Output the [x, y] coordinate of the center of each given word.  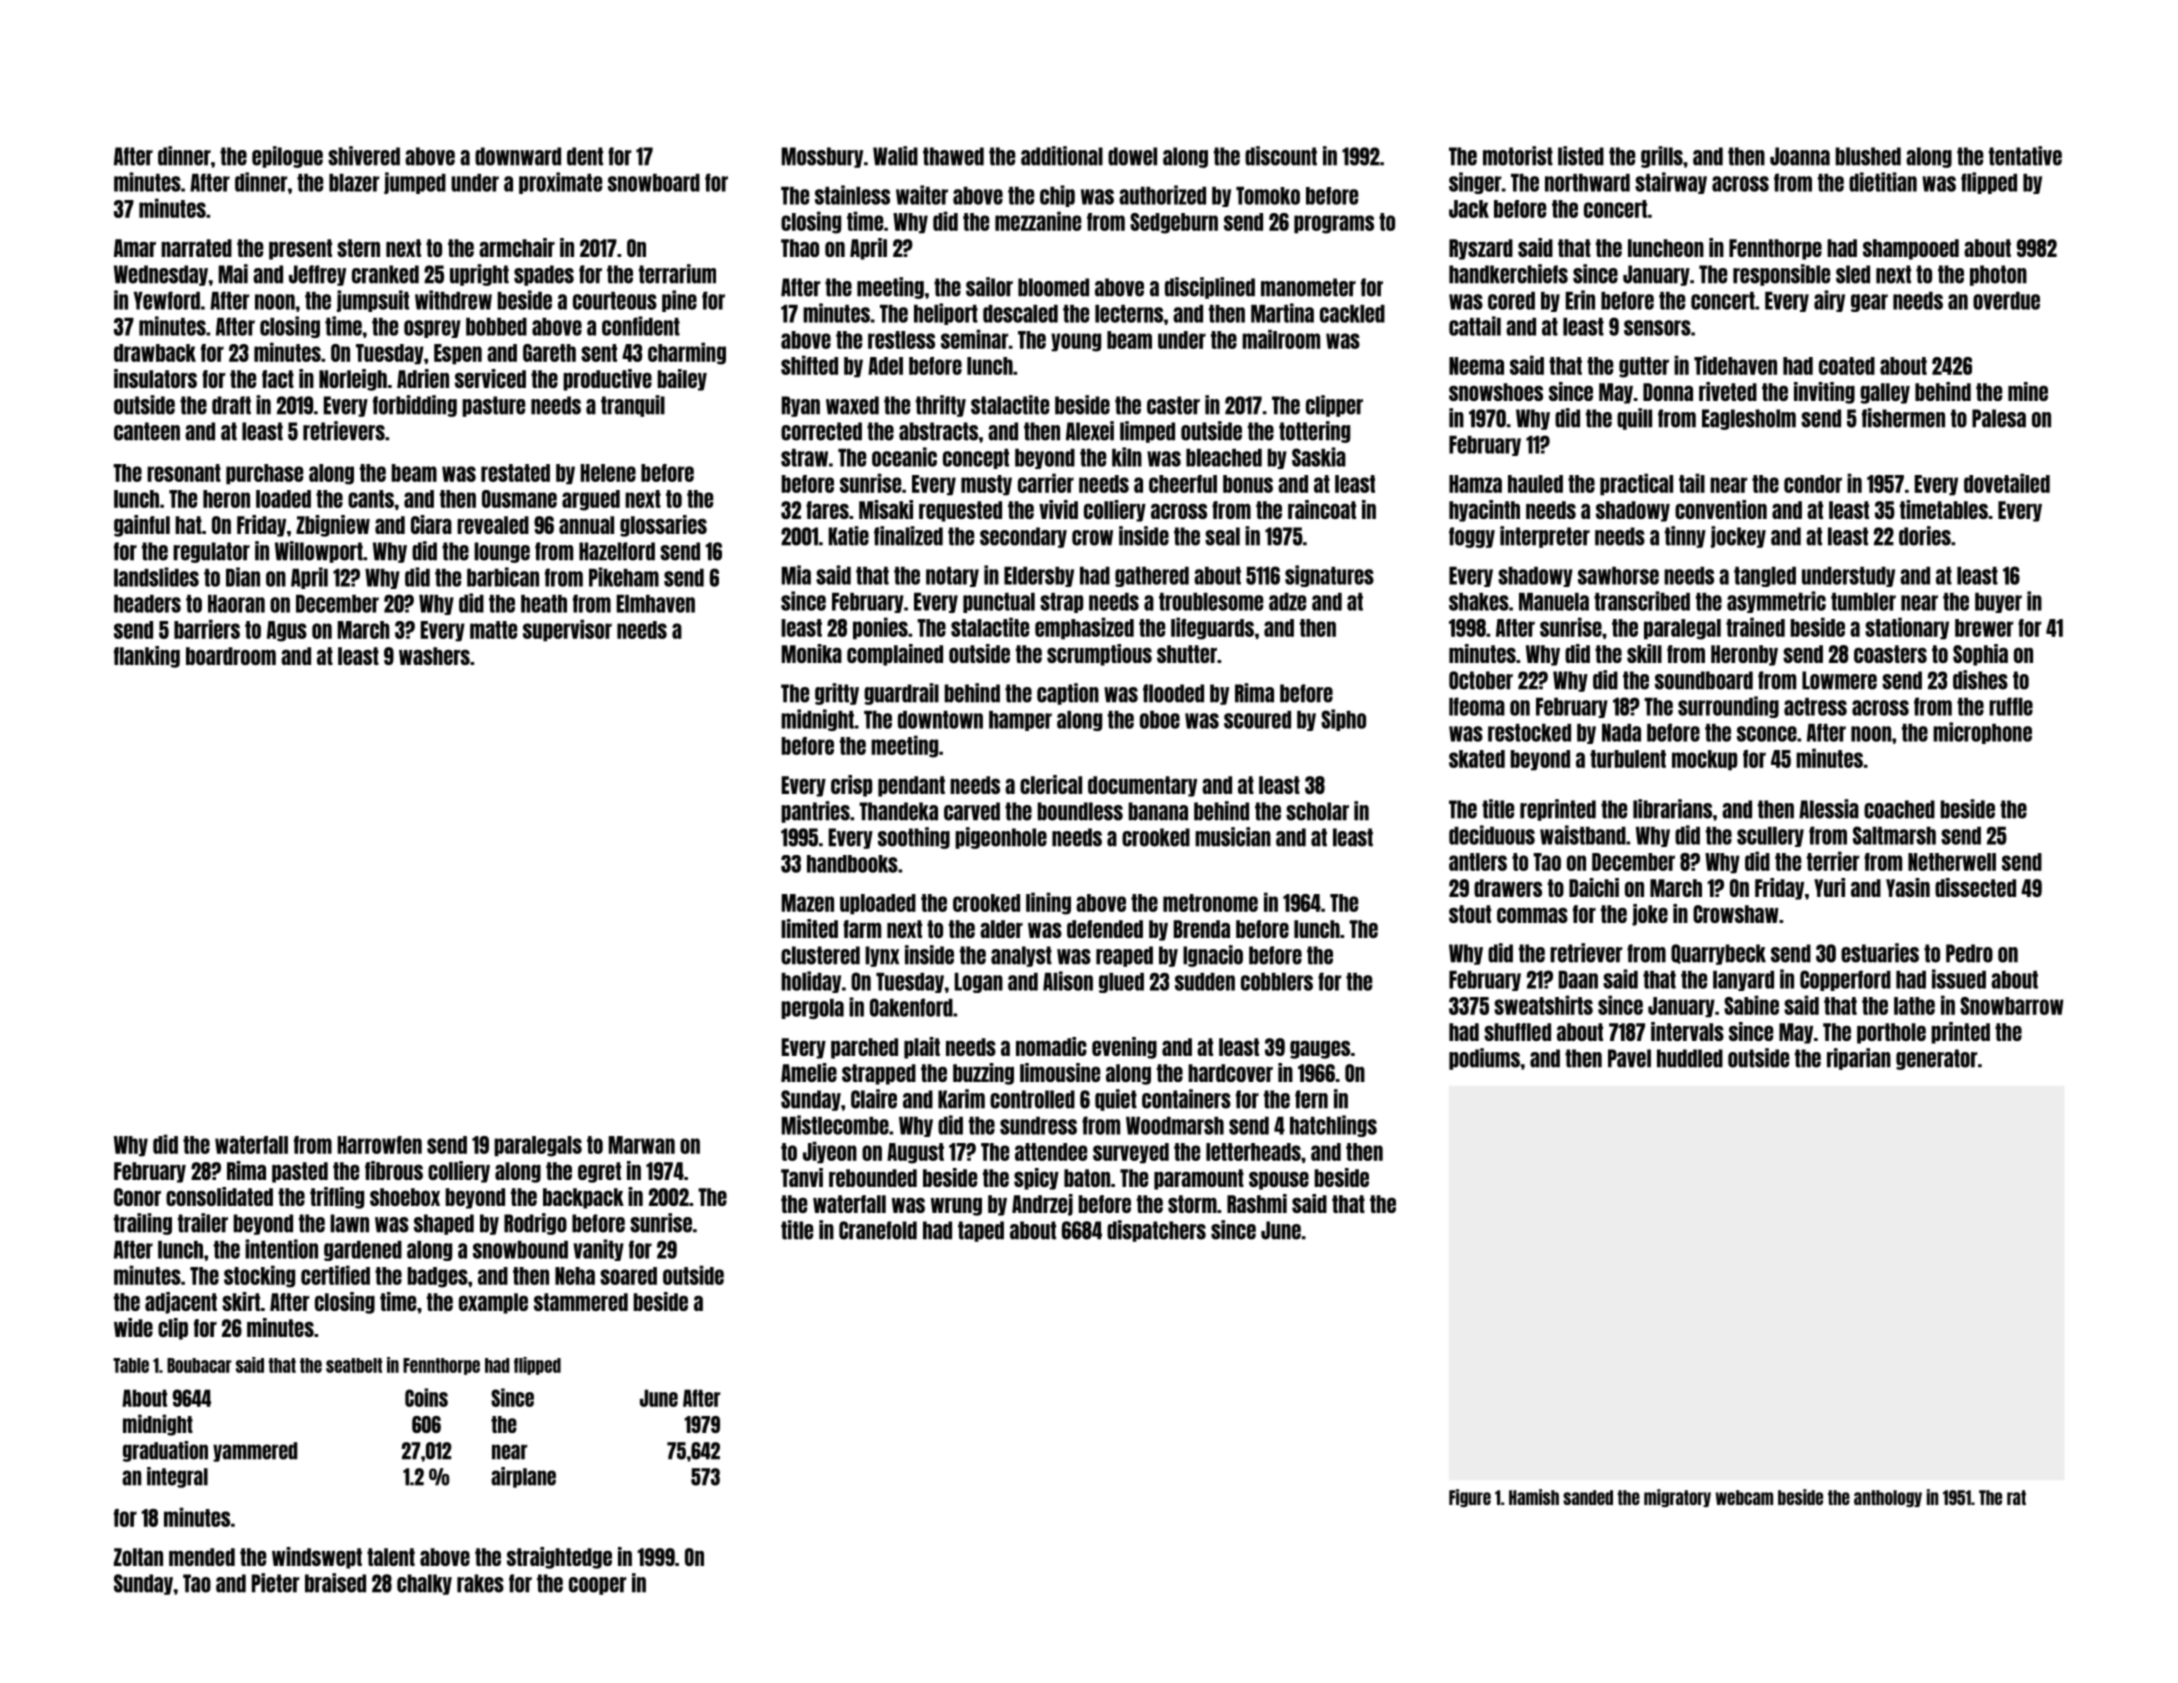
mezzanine [1038, 221]
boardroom [231, 656]
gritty [837, 694]
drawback [155, 353]
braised [335, 1583]
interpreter [1545, 537]
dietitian [1883, 182]
